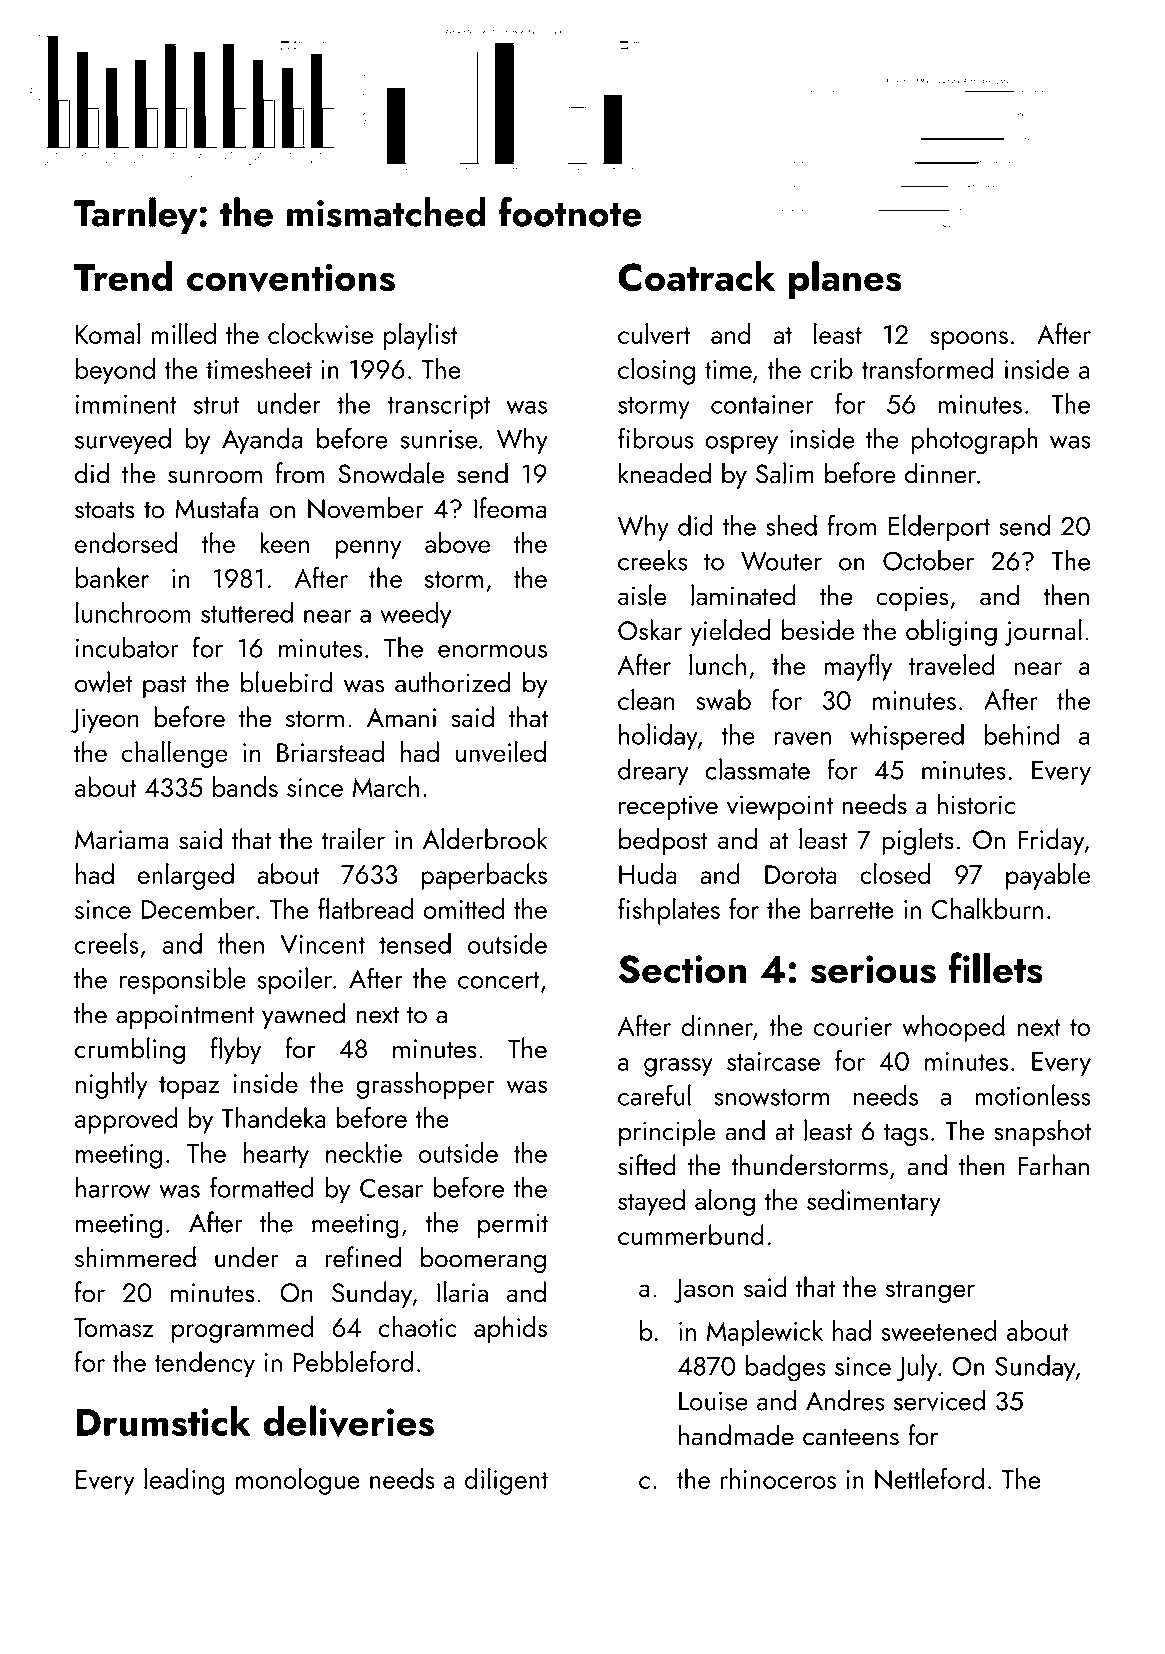 The width and height of the document is (1165, 1654). I want to click on Jason, so click(703, 1290).
